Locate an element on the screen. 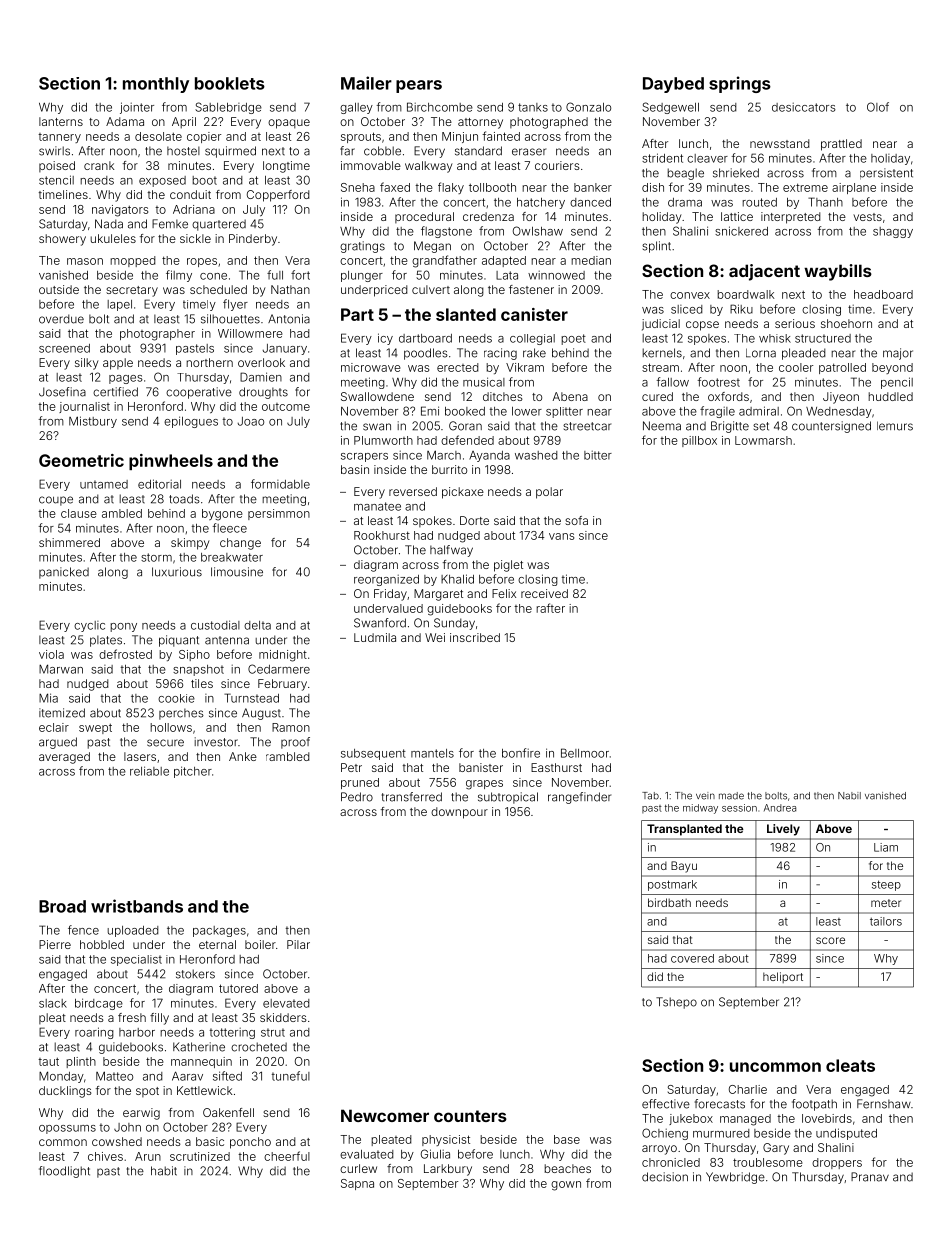  stokers is located at coordinates (195, 974).
